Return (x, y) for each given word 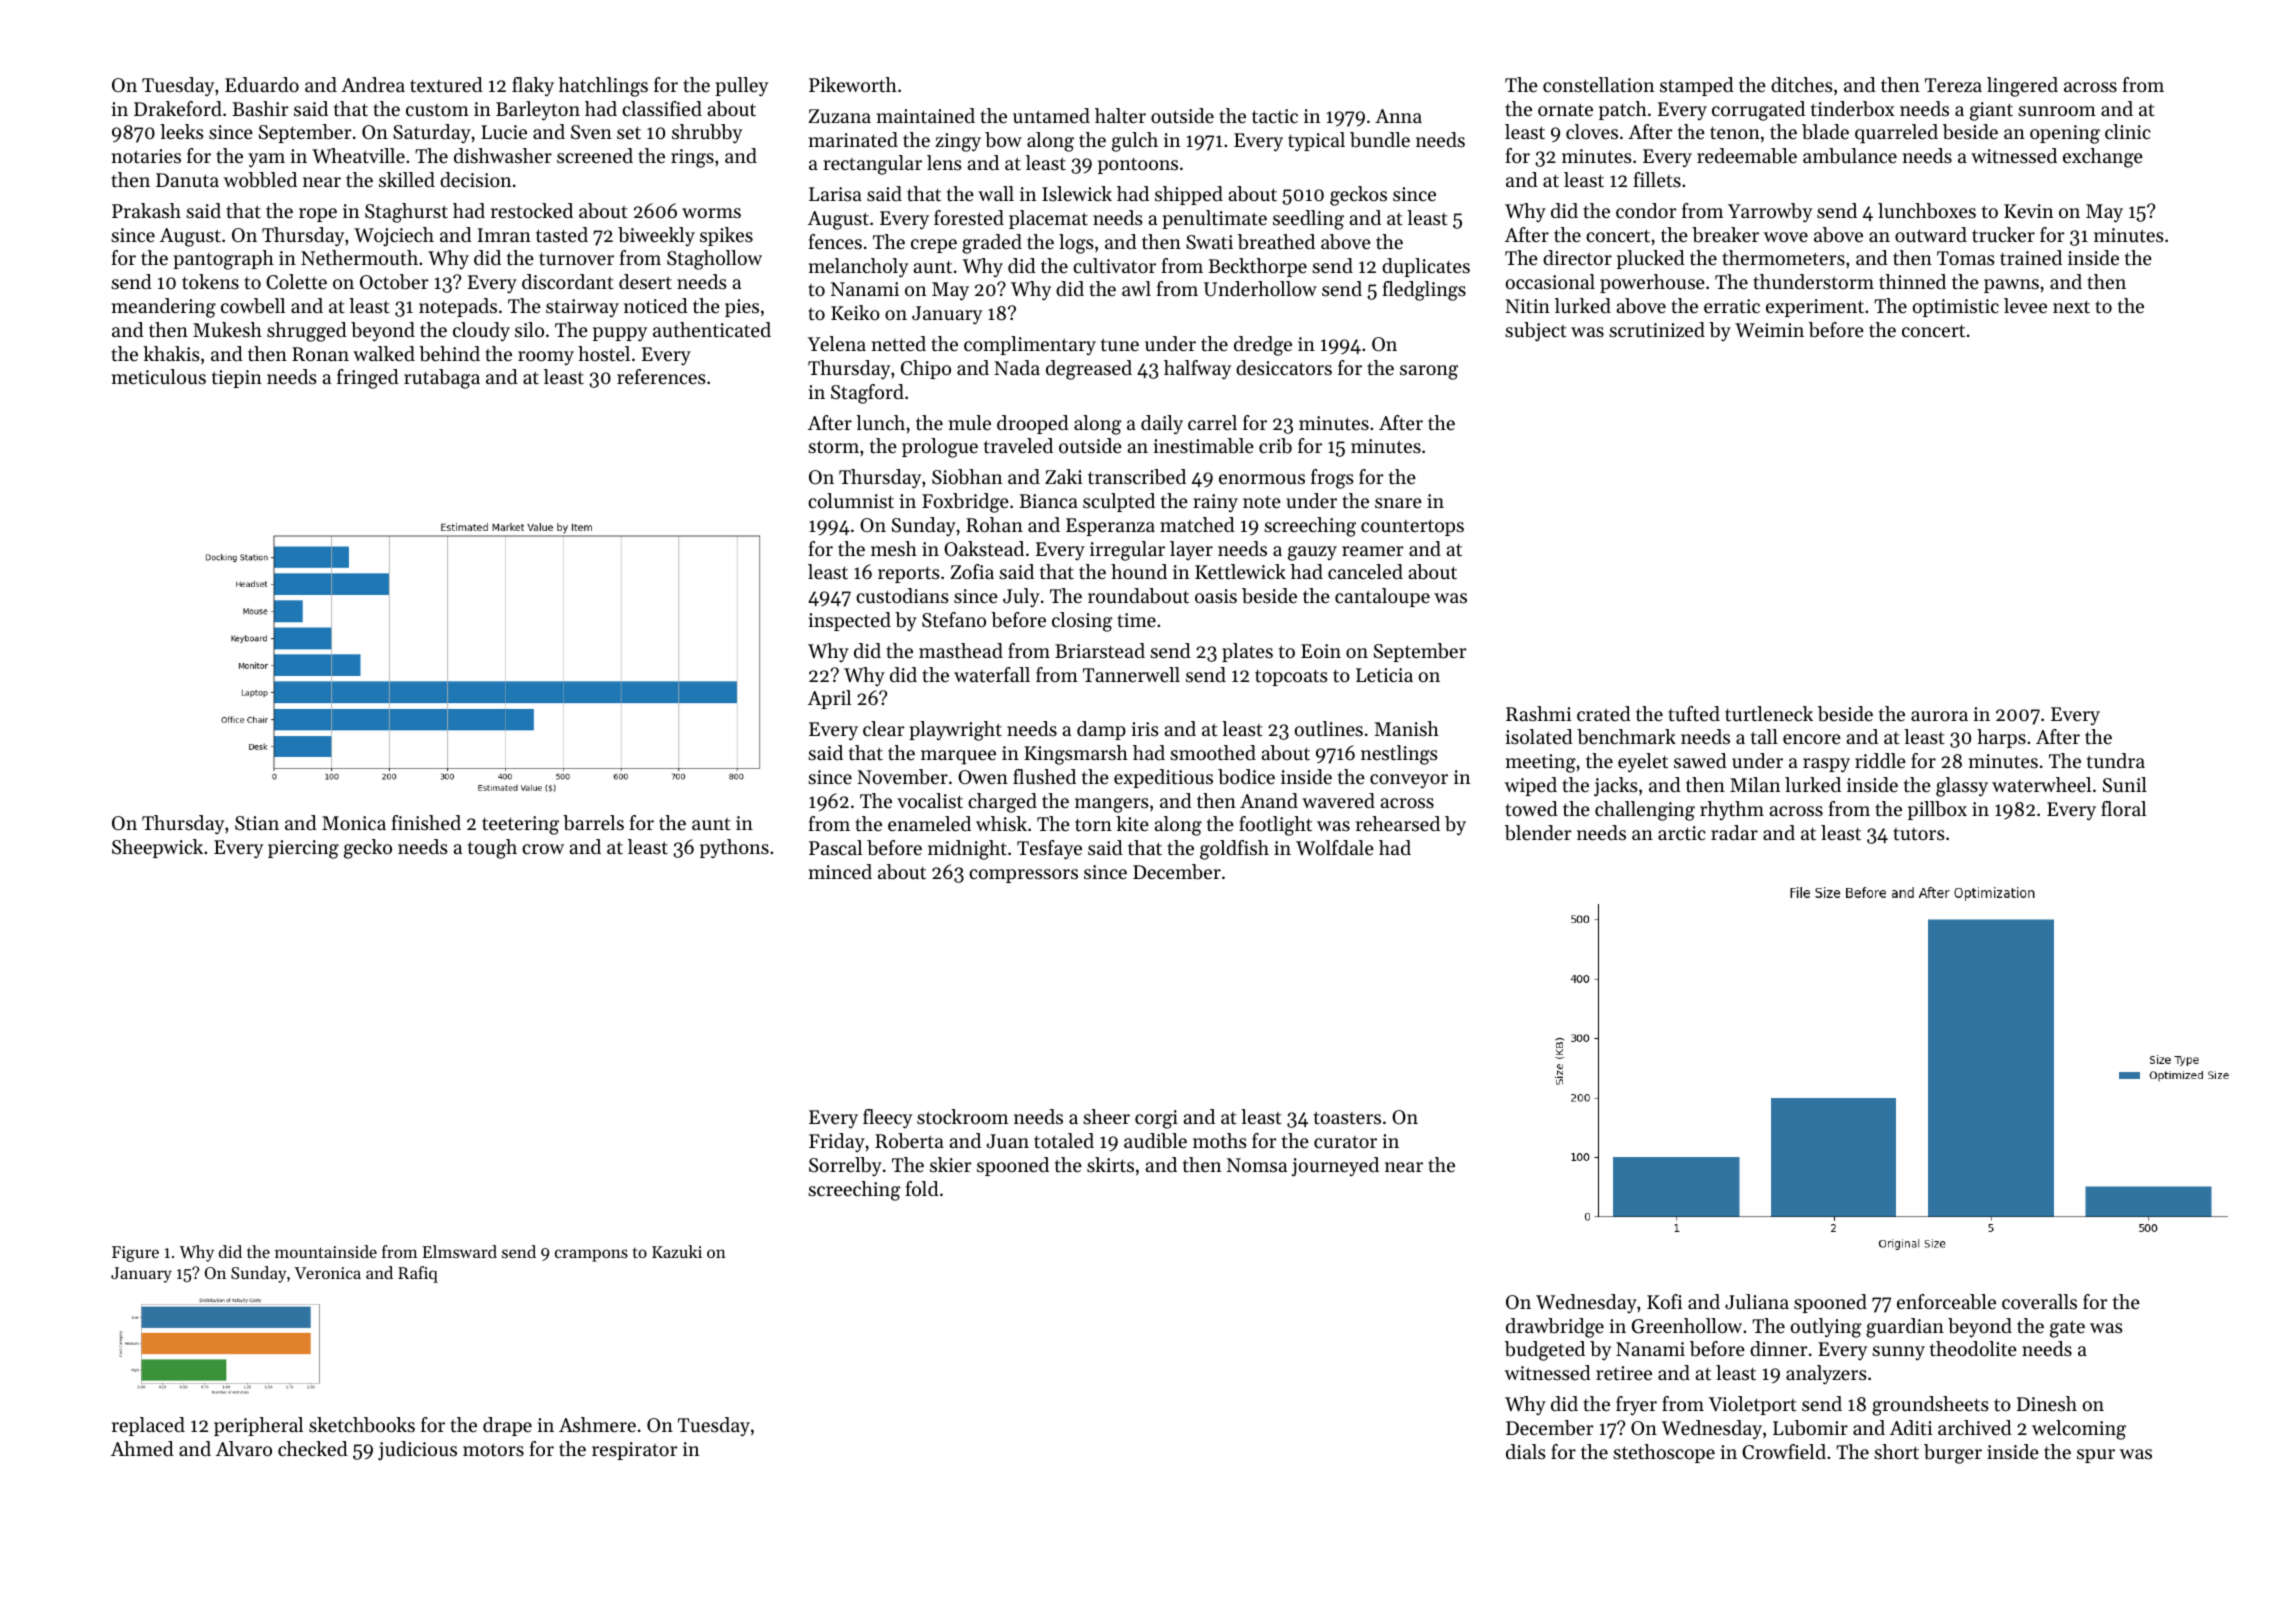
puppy (620, 334)
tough (492, 849)
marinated (853, 140)
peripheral (258, 1426)
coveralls (2039, 1302)
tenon (1735, 133)
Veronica (327, 1273)
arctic (1682, 833)
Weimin (1769, 330)
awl (1136, 288)
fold (922, 1189)
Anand (1269, 800)
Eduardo (262, 85)
